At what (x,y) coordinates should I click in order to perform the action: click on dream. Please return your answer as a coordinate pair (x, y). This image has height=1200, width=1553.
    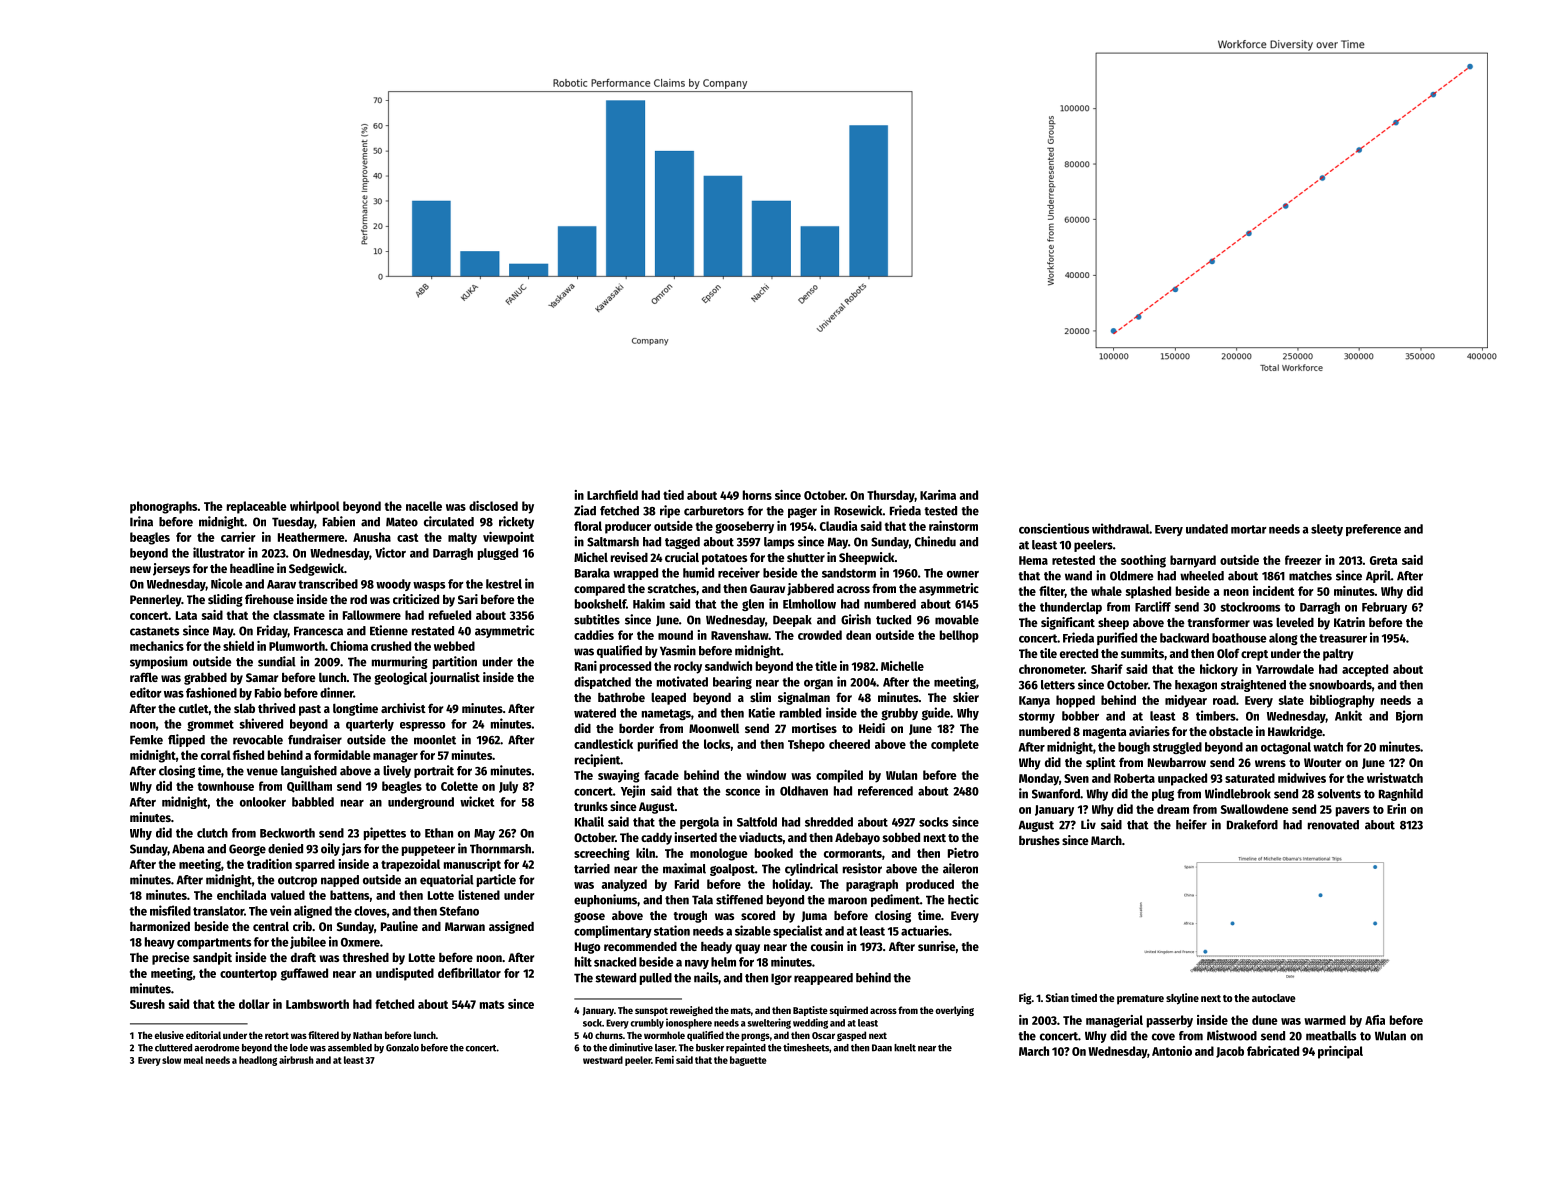
    Looking at the image, I should click on (1173, 809).
